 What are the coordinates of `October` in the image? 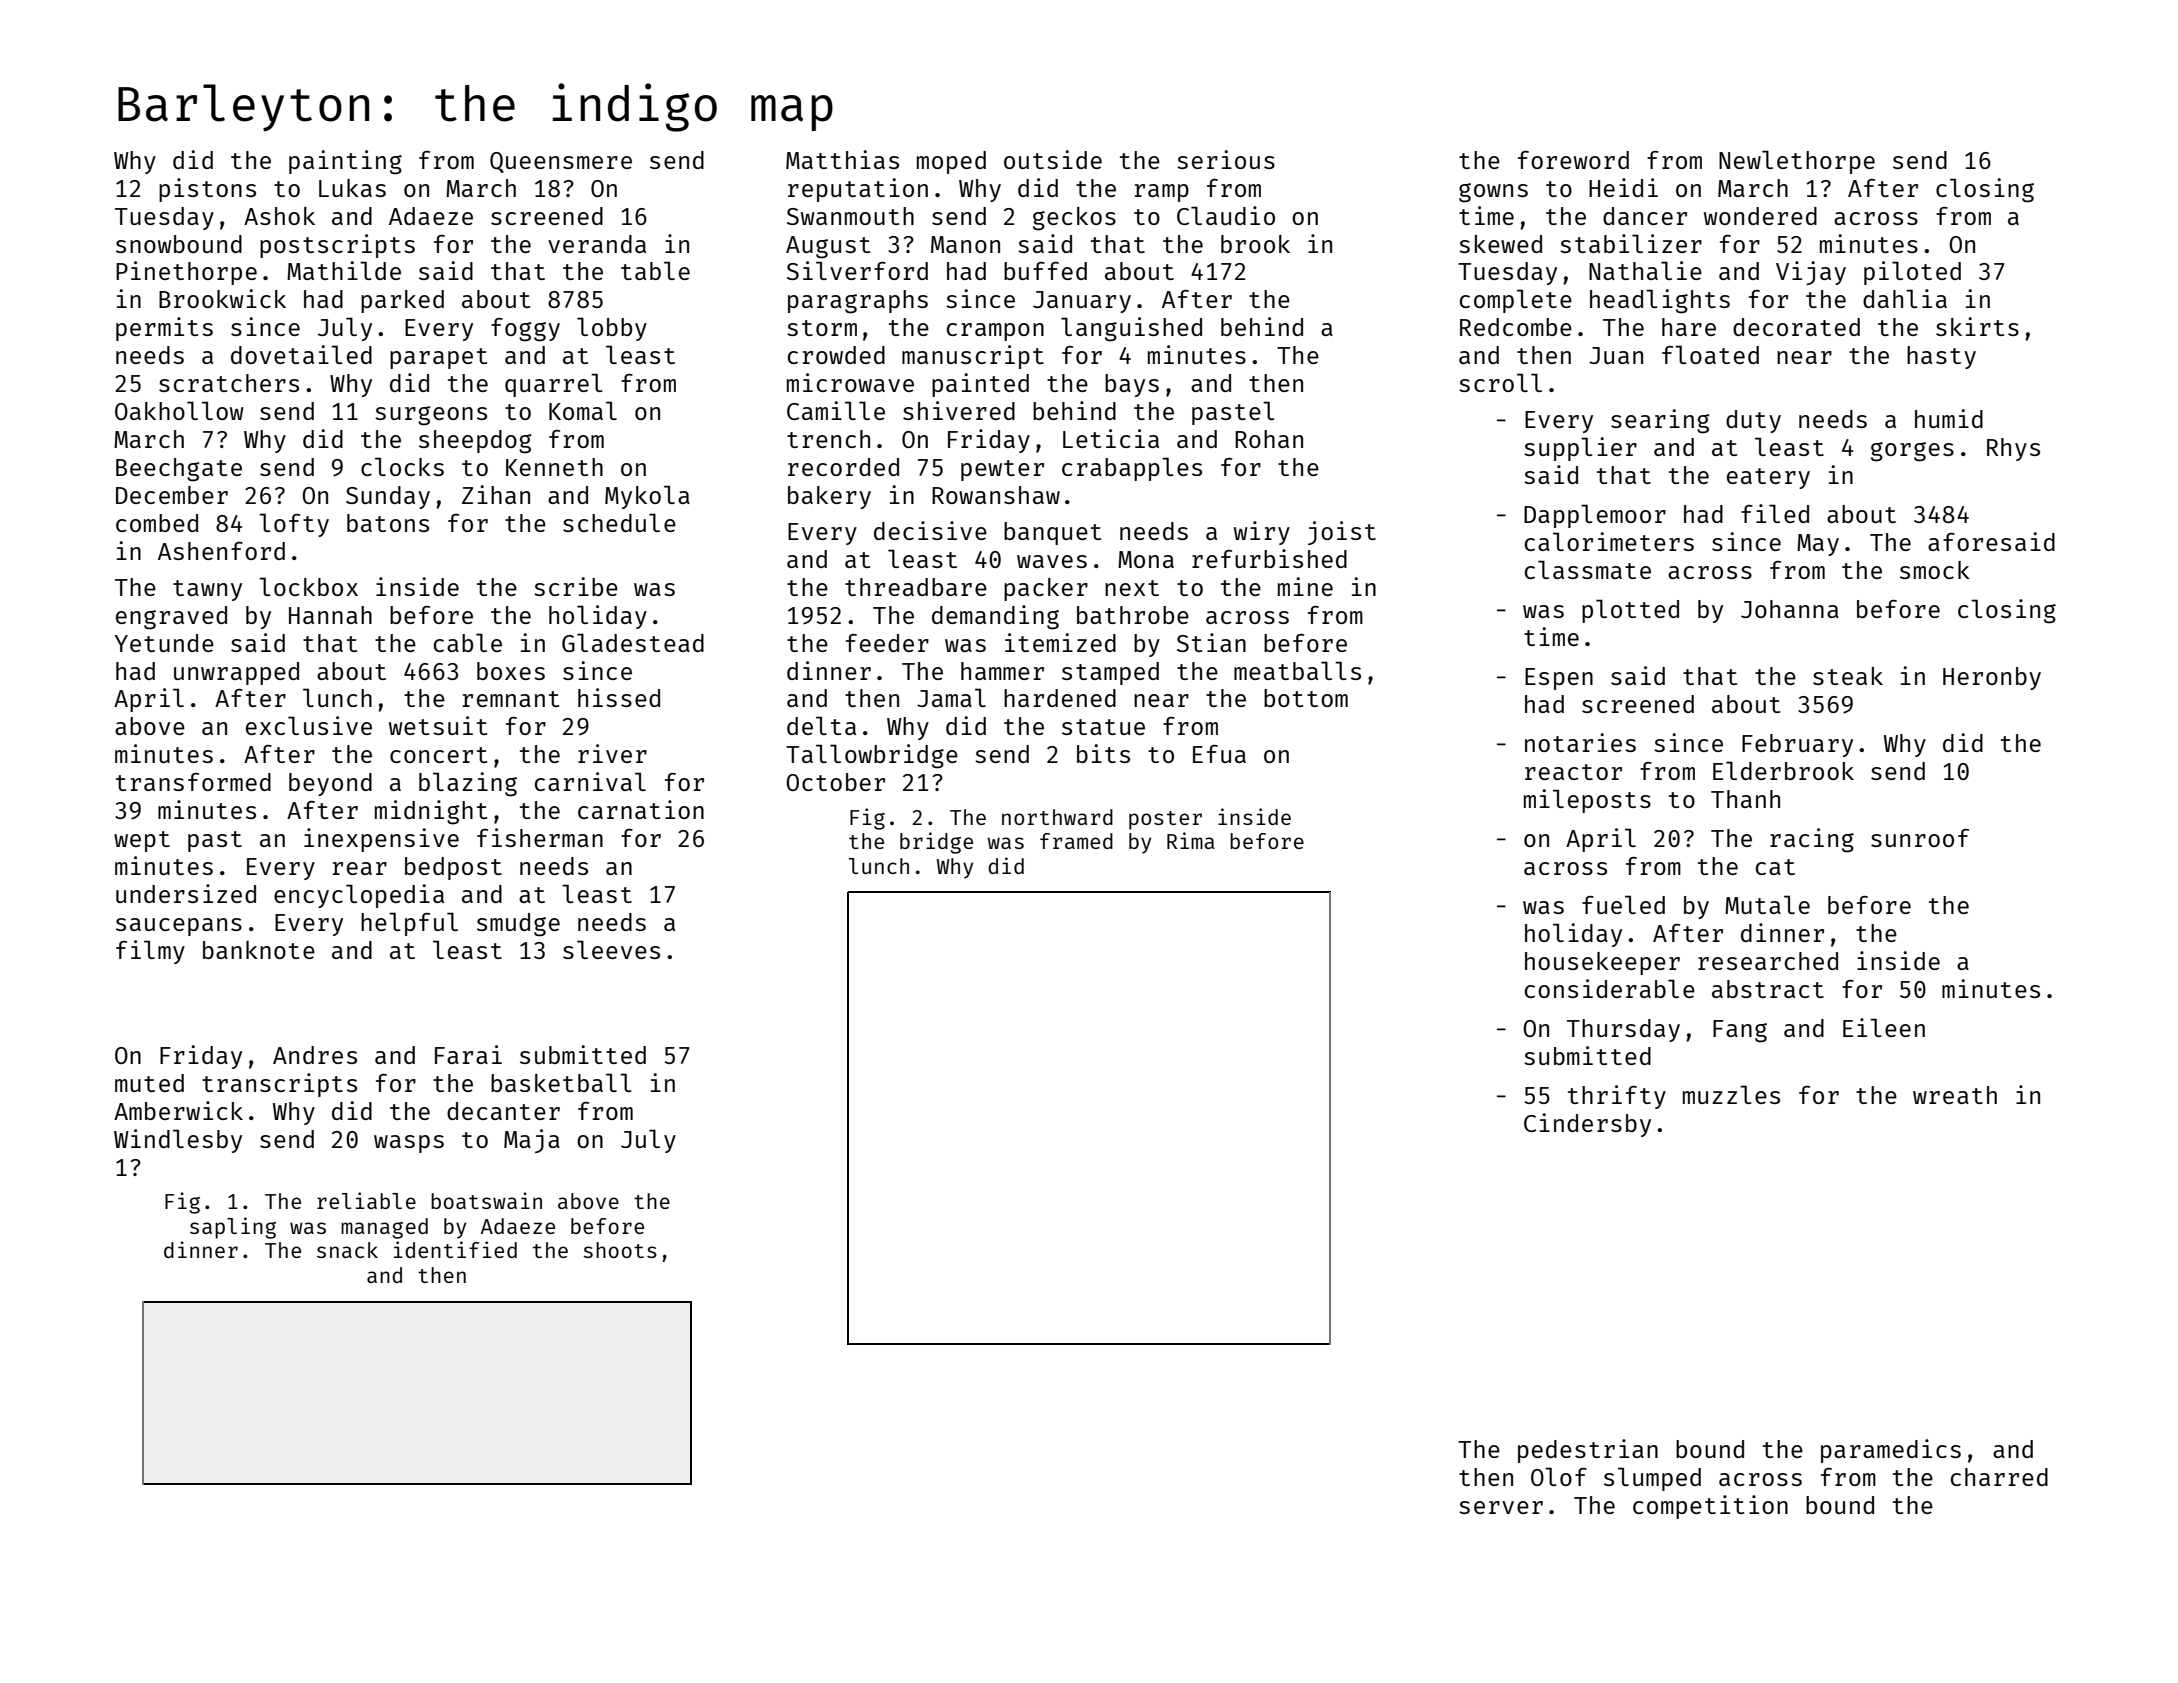 It's located at (835, 782).
